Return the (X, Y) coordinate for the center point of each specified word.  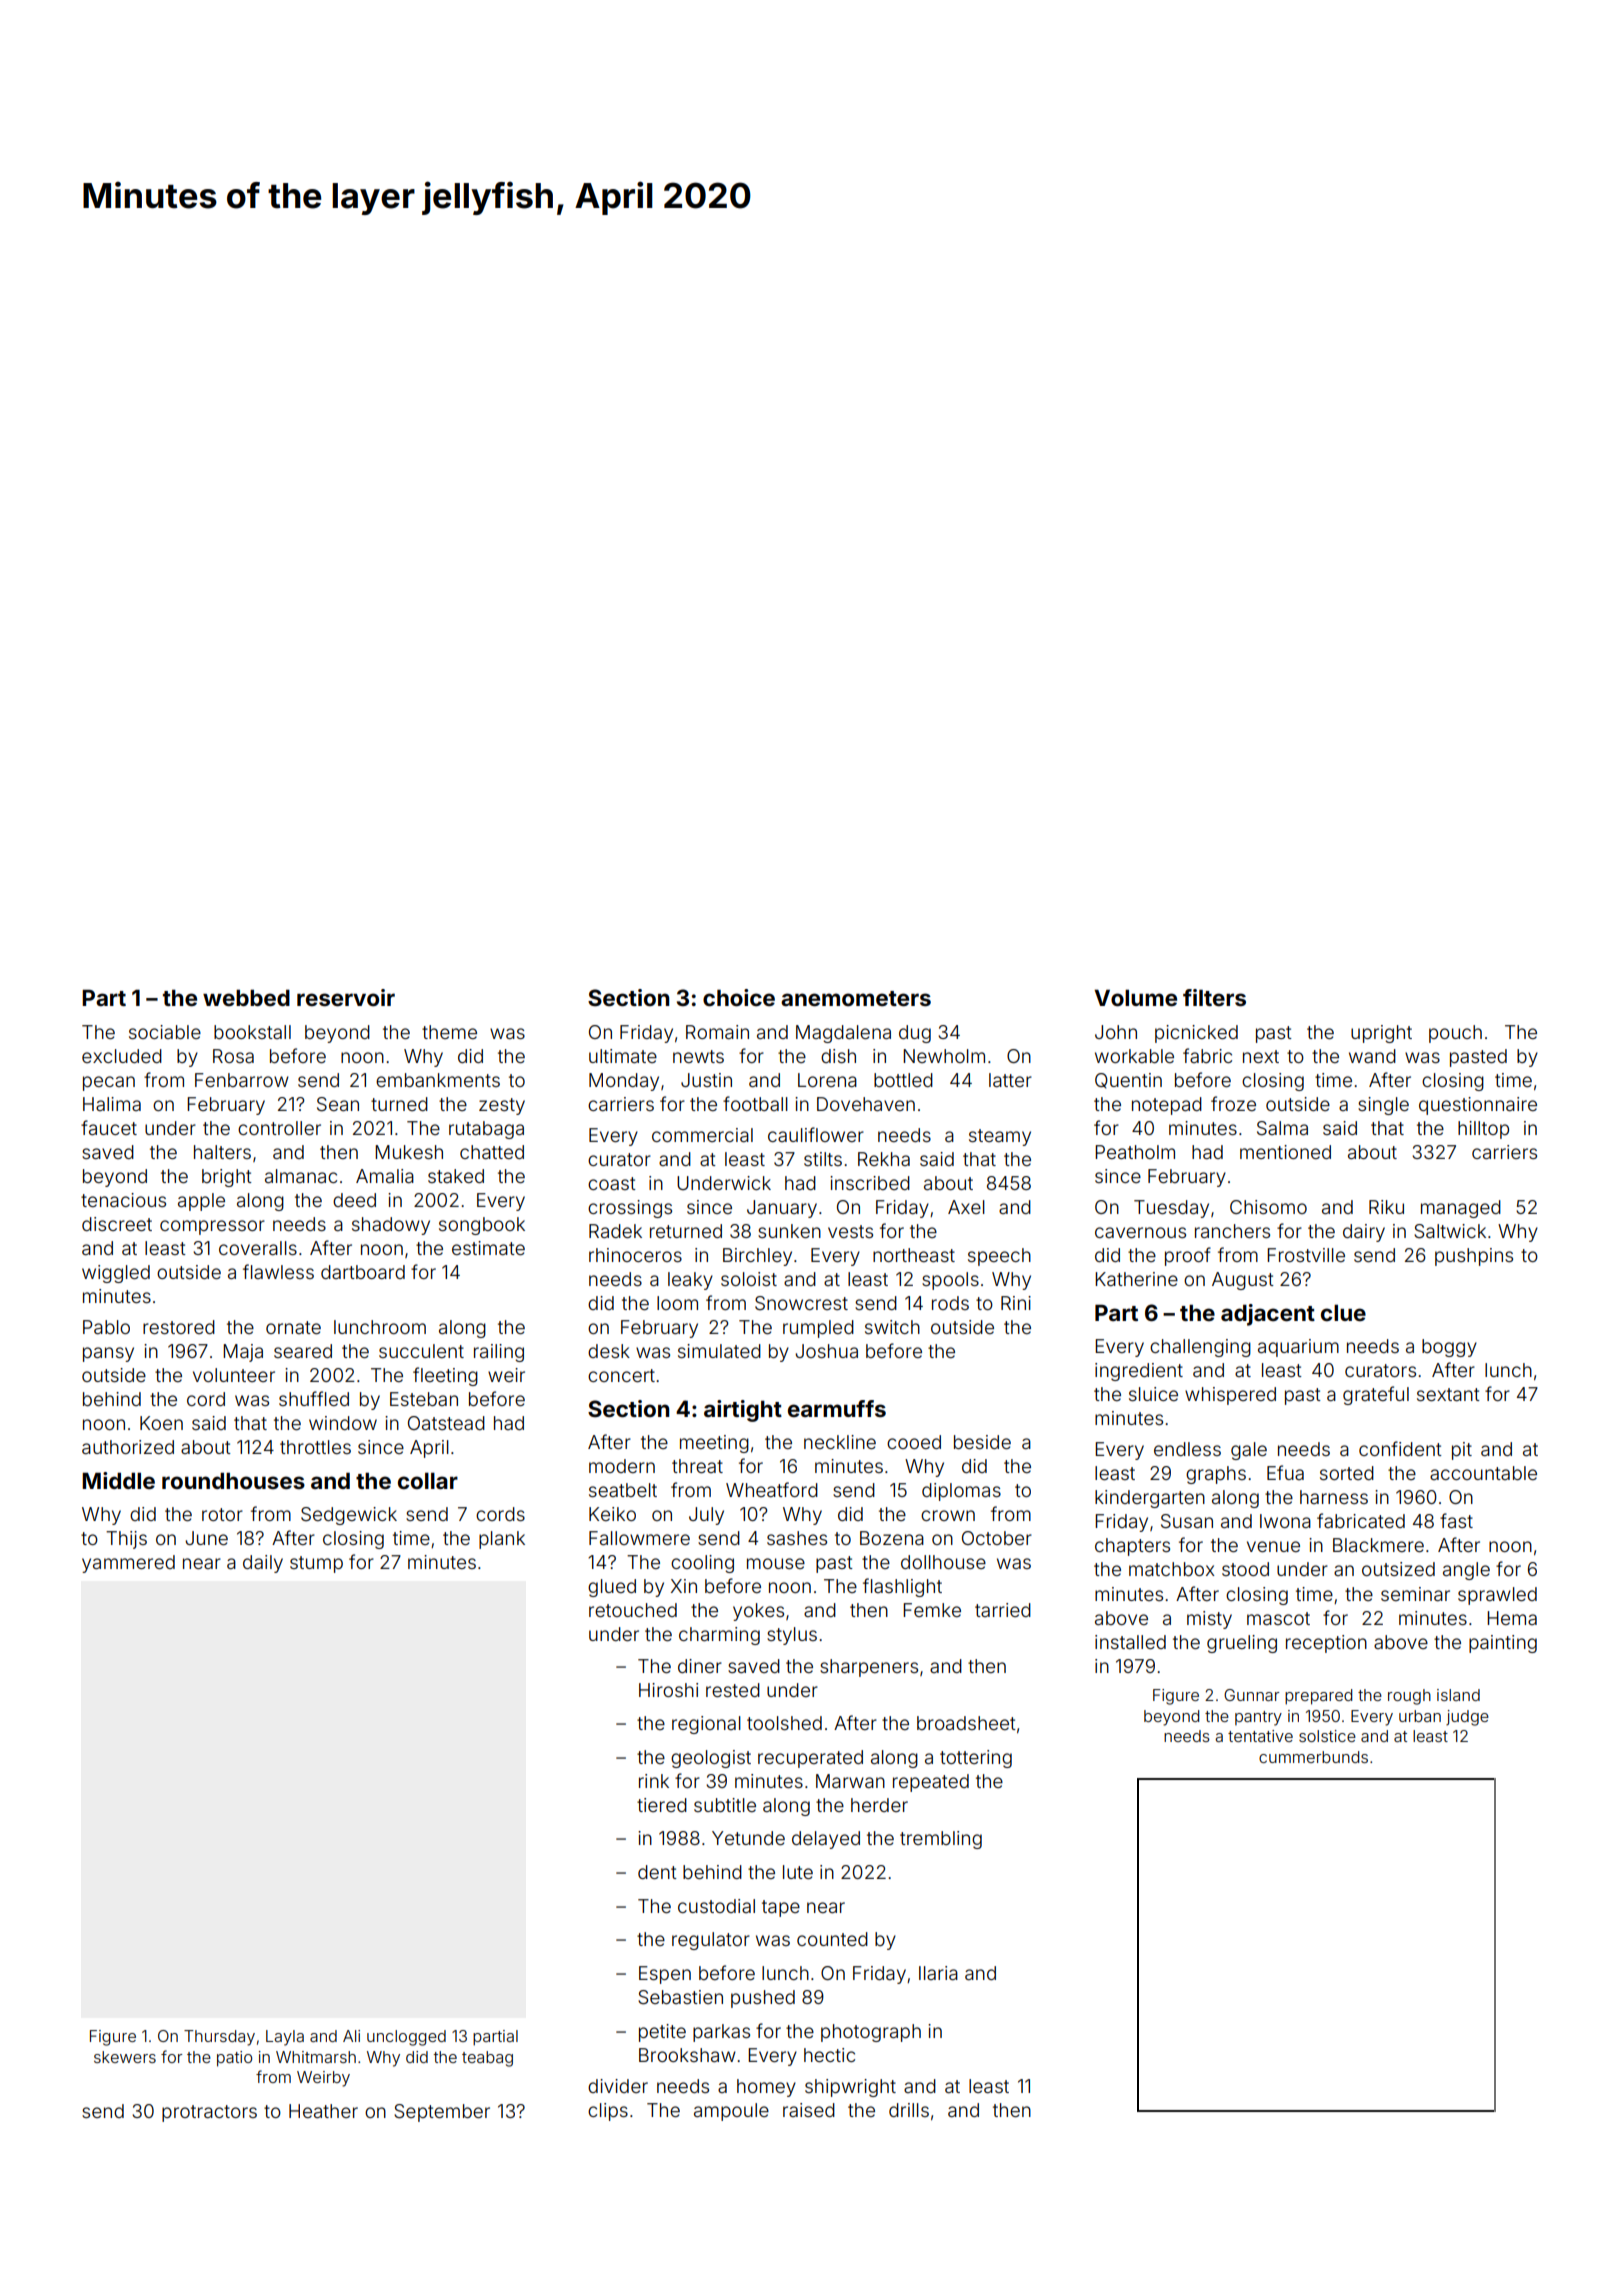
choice (739, 997)
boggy (1449, 1348)
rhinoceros (635, 1255)
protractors (209, 2113)
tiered (662, 1805)
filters (1214, 997)
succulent (421, 1351)
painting (1503, 1644)
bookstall (252, 1032)
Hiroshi (668, 1690)
